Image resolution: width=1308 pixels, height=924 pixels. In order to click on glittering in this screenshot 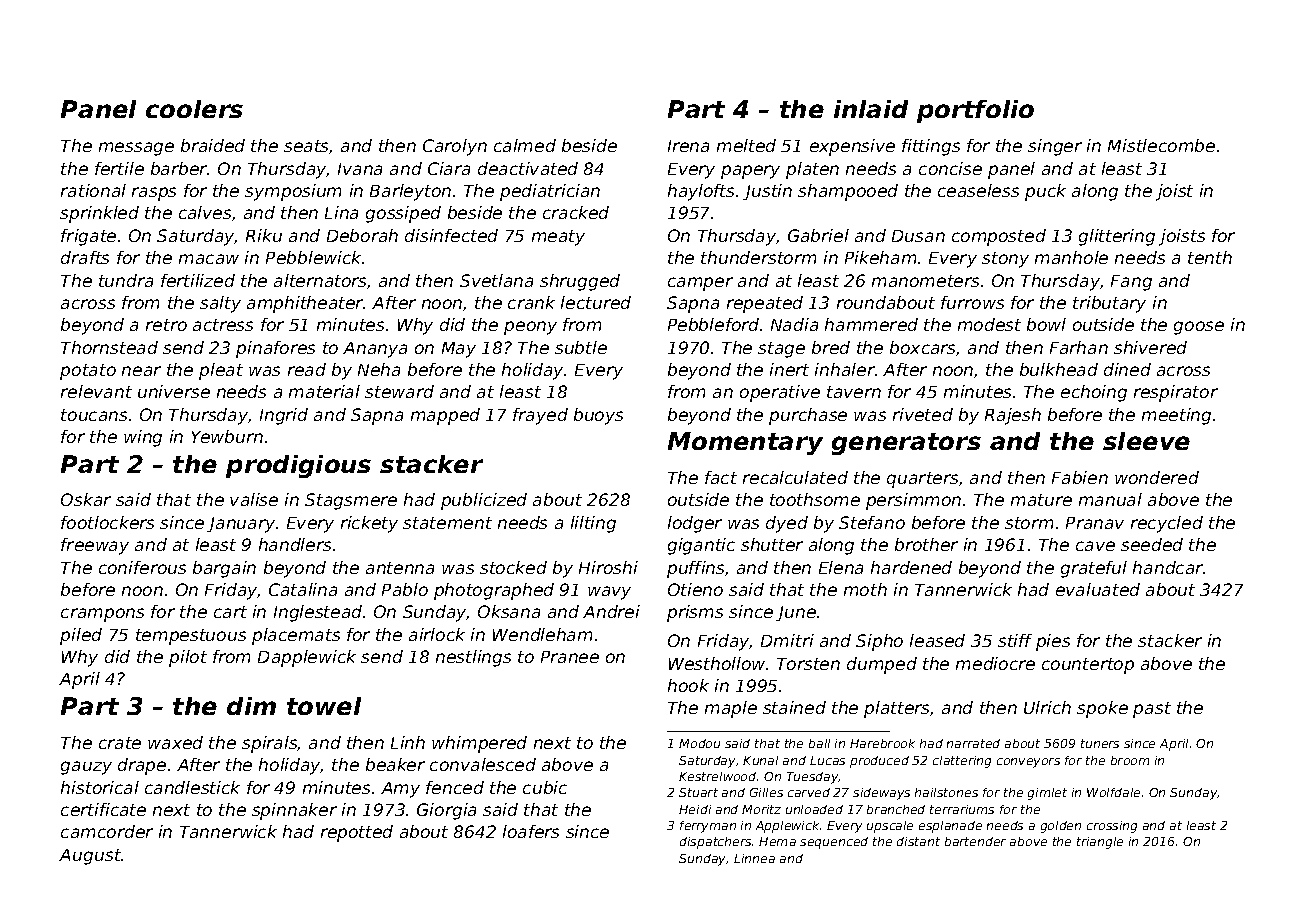, I will do `click(1117, 237)`.
